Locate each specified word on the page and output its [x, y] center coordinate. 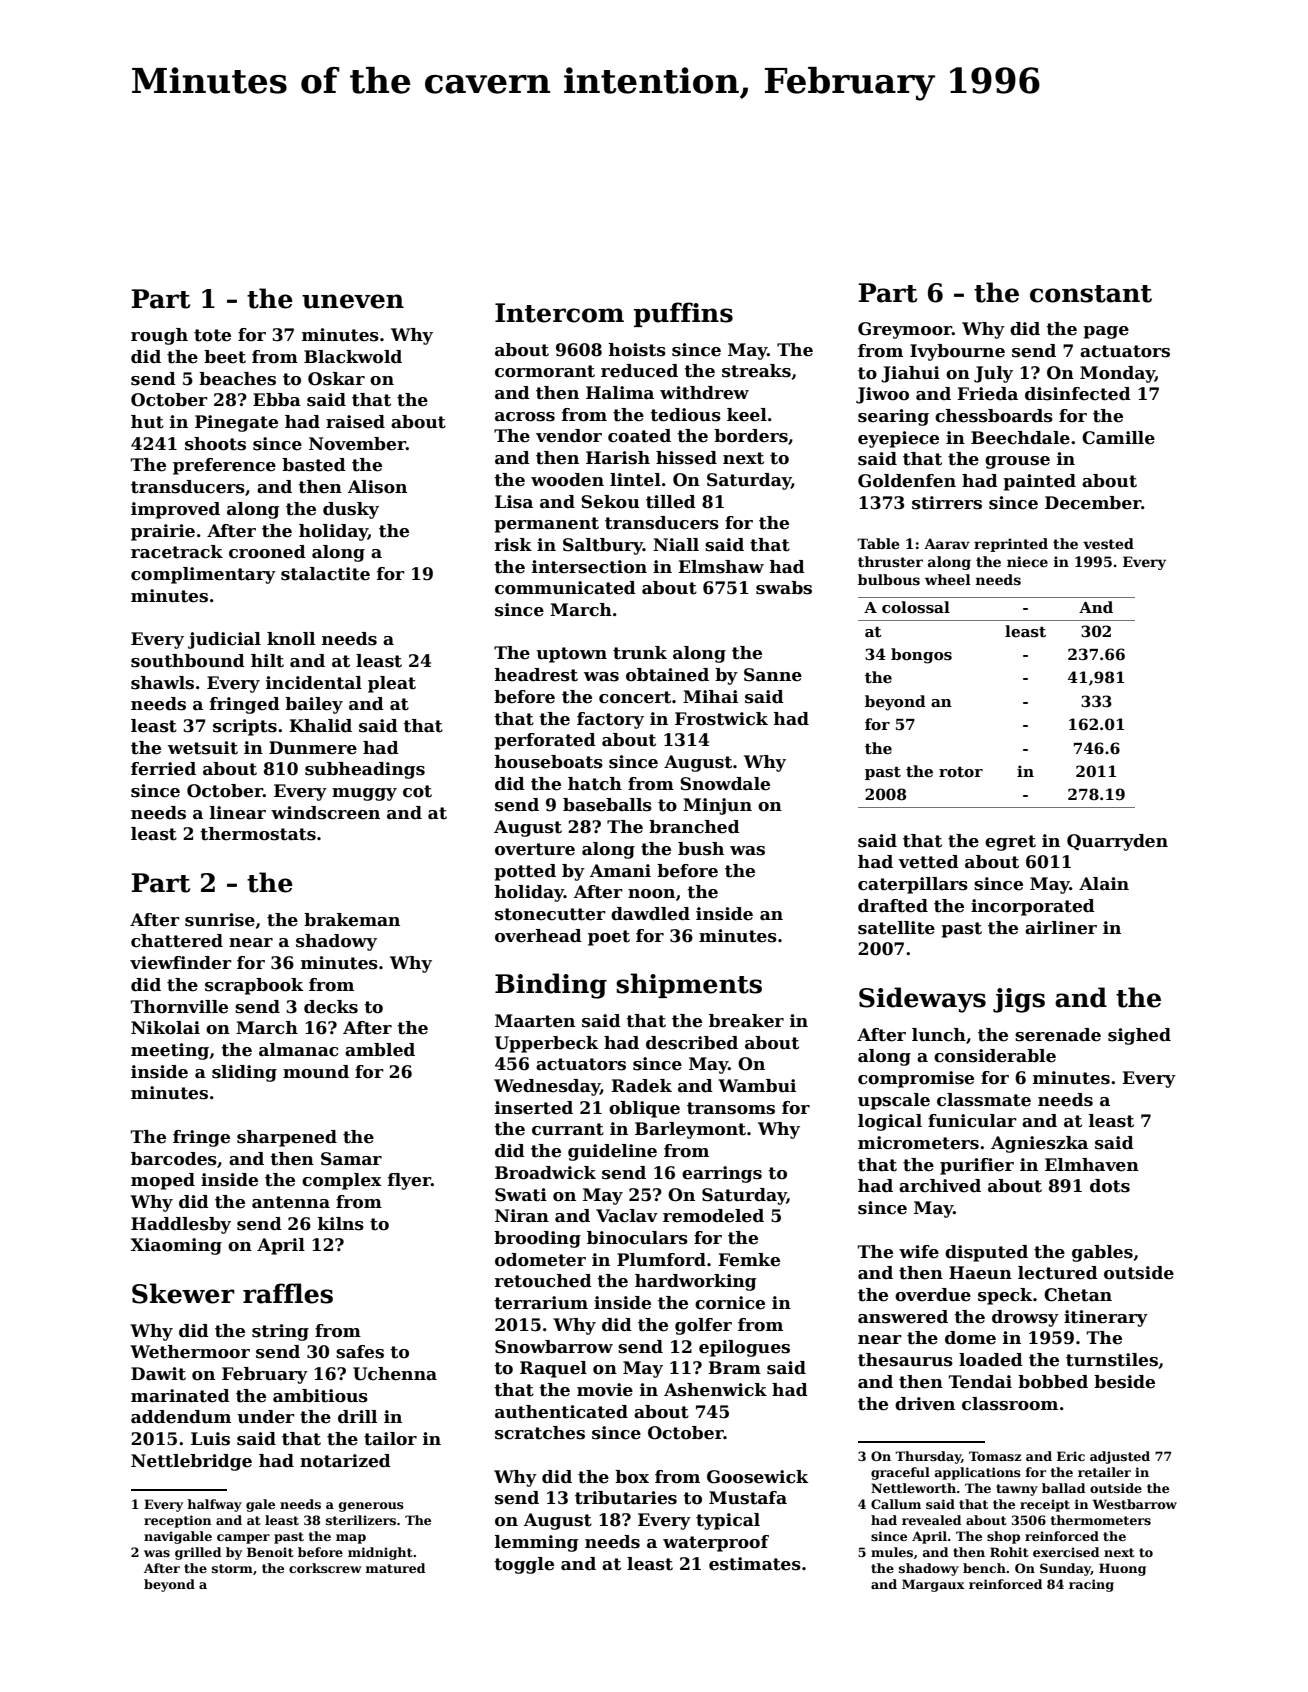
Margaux [933, 1585]
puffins [683, 314]
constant [1091, 294]
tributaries [626, 1498]
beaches [237, 379]
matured [395, 1568]
